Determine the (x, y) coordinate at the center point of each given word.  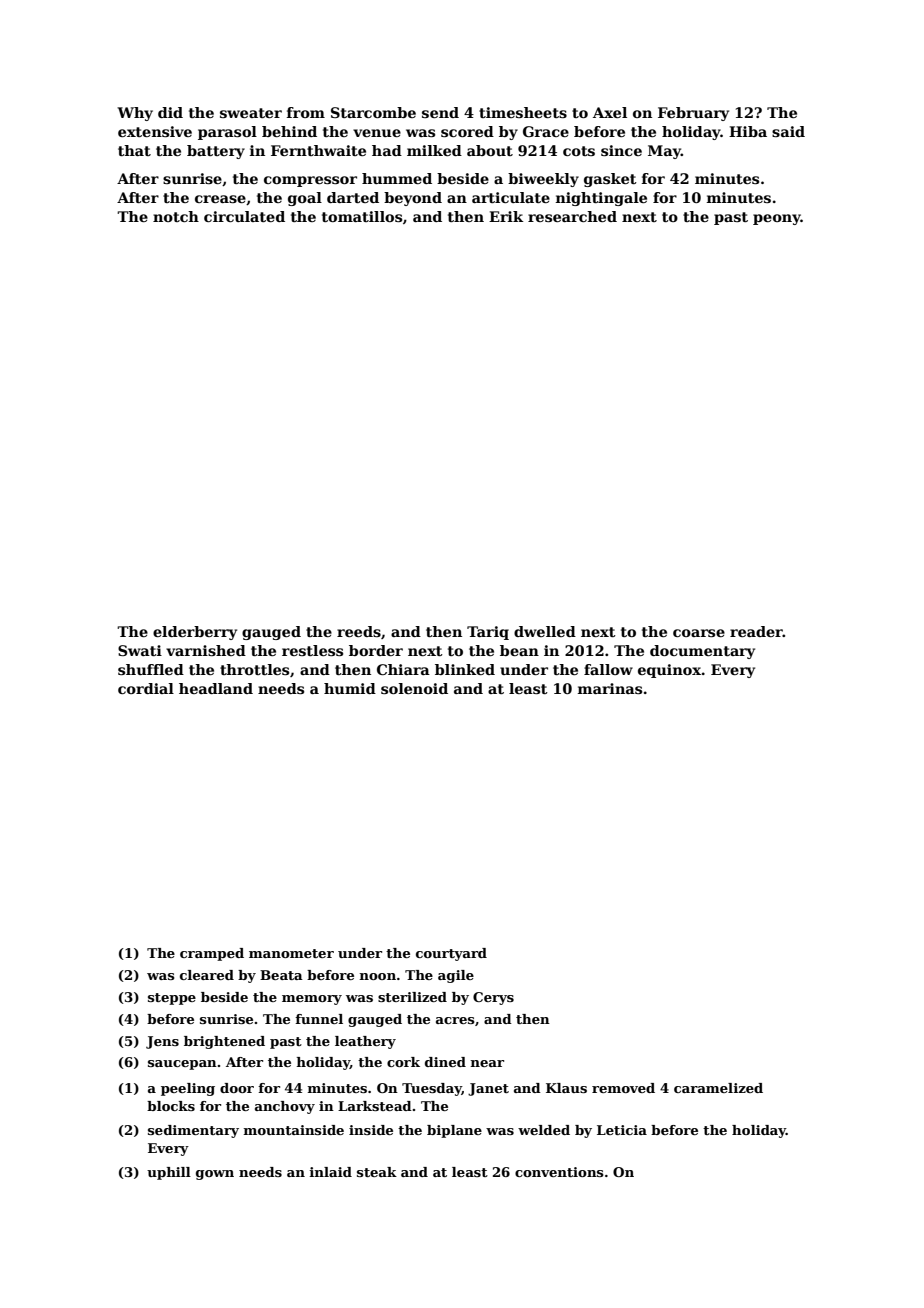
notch (176, 216)
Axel (610, 112)
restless (312, 650)
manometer (291, 953)
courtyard (451, 954)
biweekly (543, 180)
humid (350, 688)
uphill (169, 1173)
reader (756, 631)
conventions (559, 1172)
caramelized (718, 1088)
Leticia (622, 1130)
